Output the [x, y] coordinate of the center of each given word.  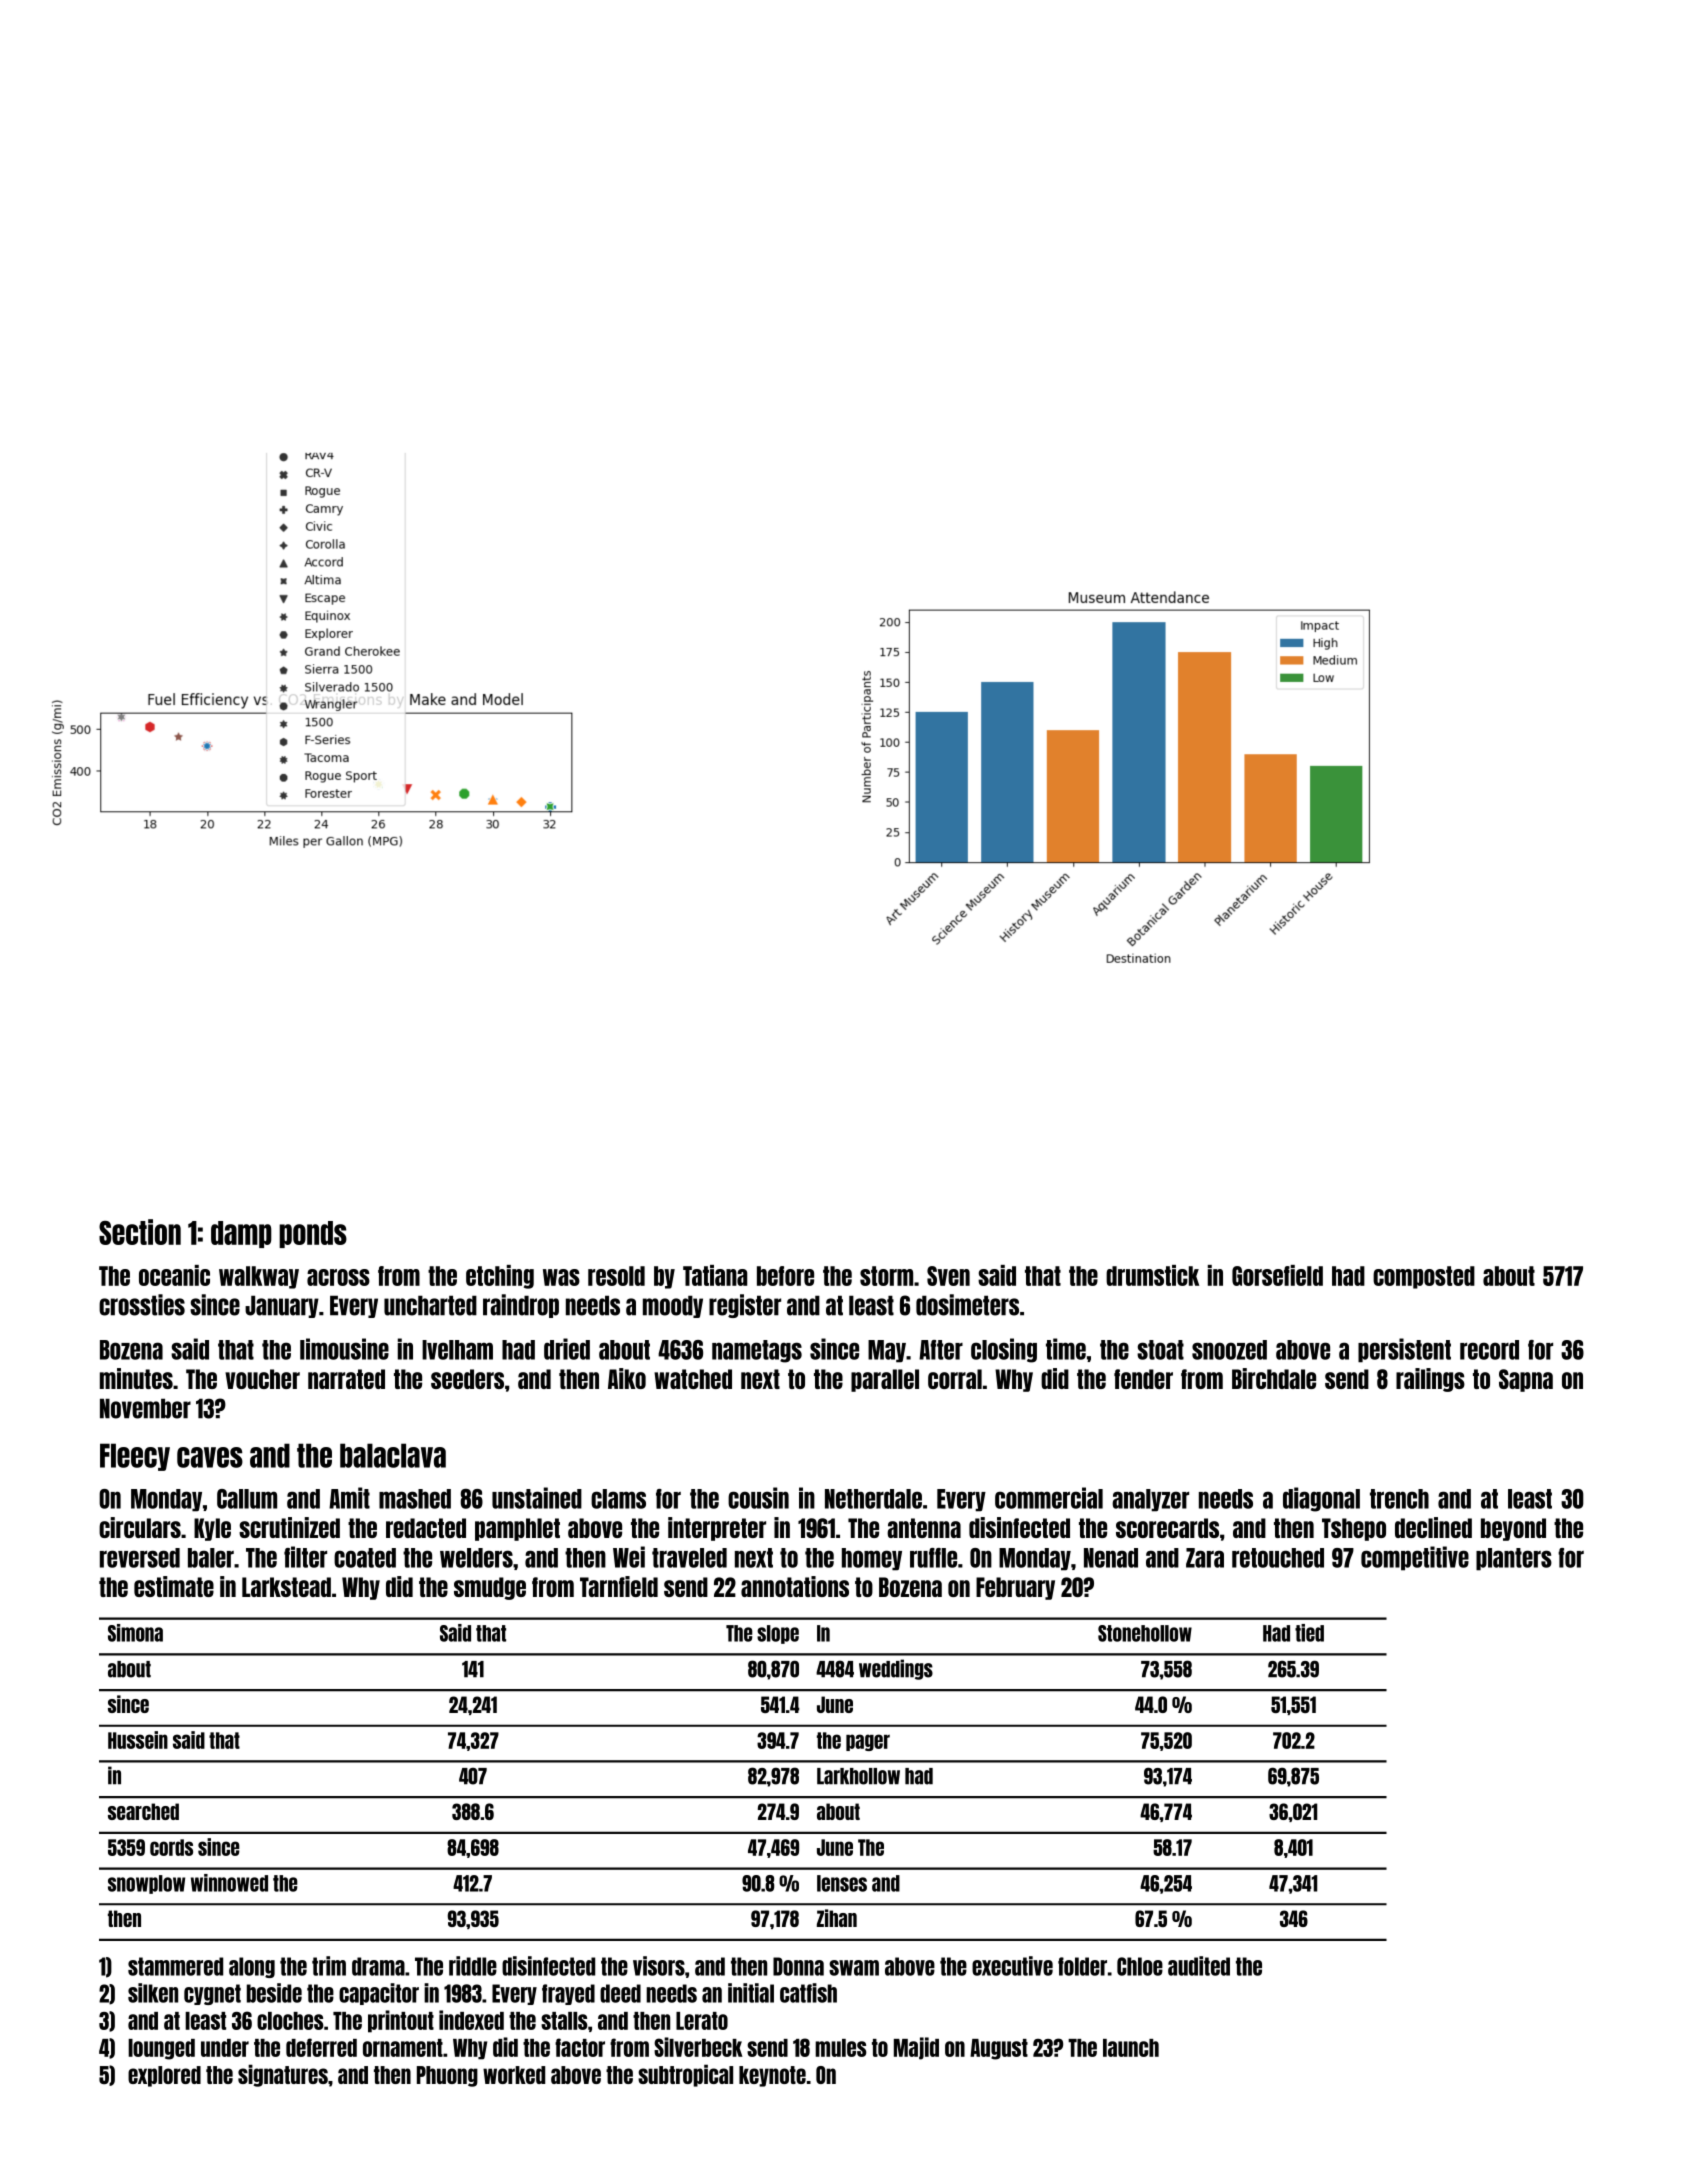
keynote [772, 2076]
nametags [757, 1351]
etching [500, 1277]
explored [164, 2076]
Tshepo [1354, 1529]
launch [1131, 2048]
